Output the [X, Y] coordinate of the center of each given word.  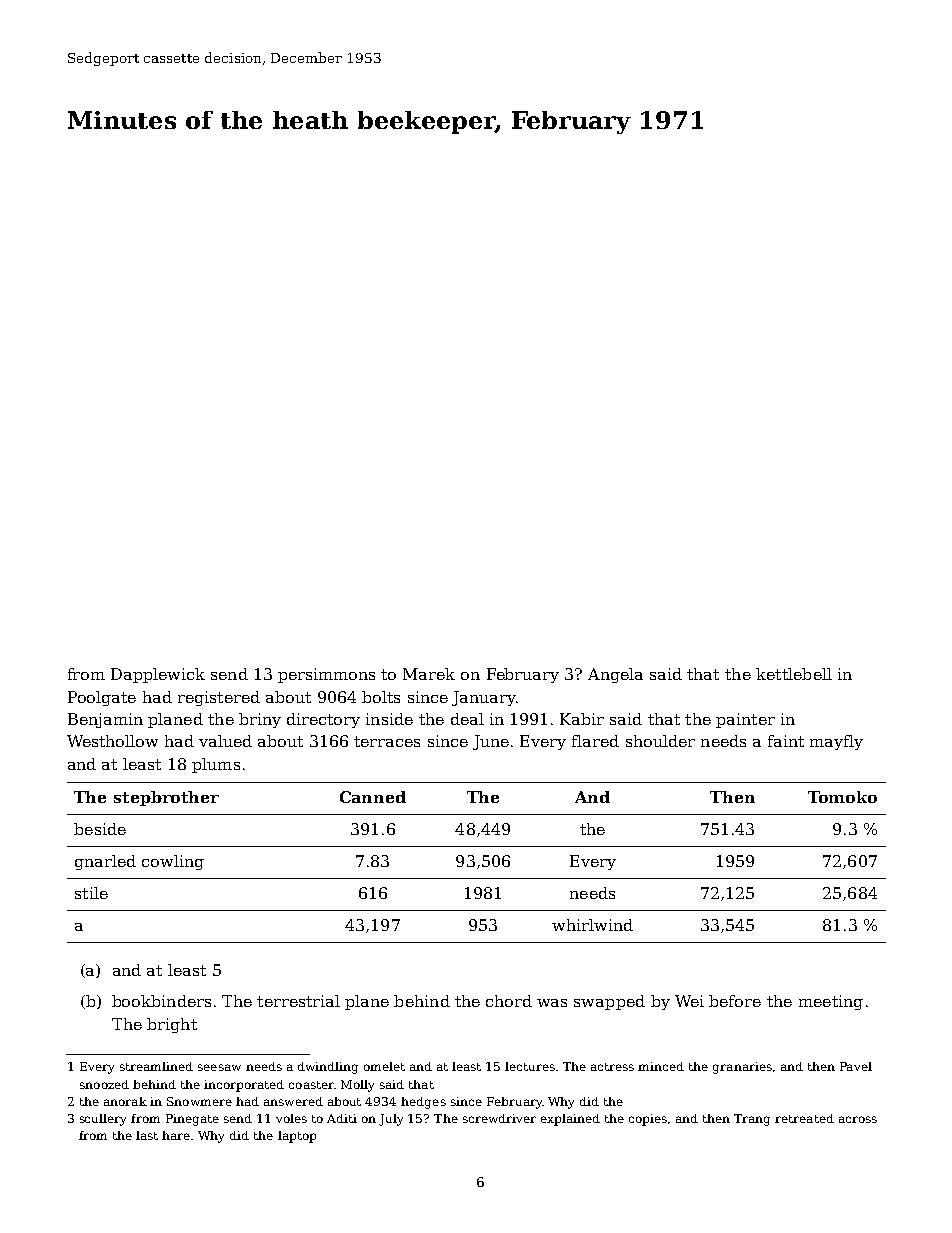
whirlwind [592, 925]
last [147, 1135]
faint [786, 741]
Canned [373, 797]
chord [509, 1001]
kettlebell [794, 674]
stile [91, 893]
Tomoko [842, 797]
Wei [689, 1001]
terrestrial [298, 1001]
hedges [423, 1103]
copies [648, 1120]
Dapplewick [158, 675]
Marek [429, 674]
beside [100, 829]
